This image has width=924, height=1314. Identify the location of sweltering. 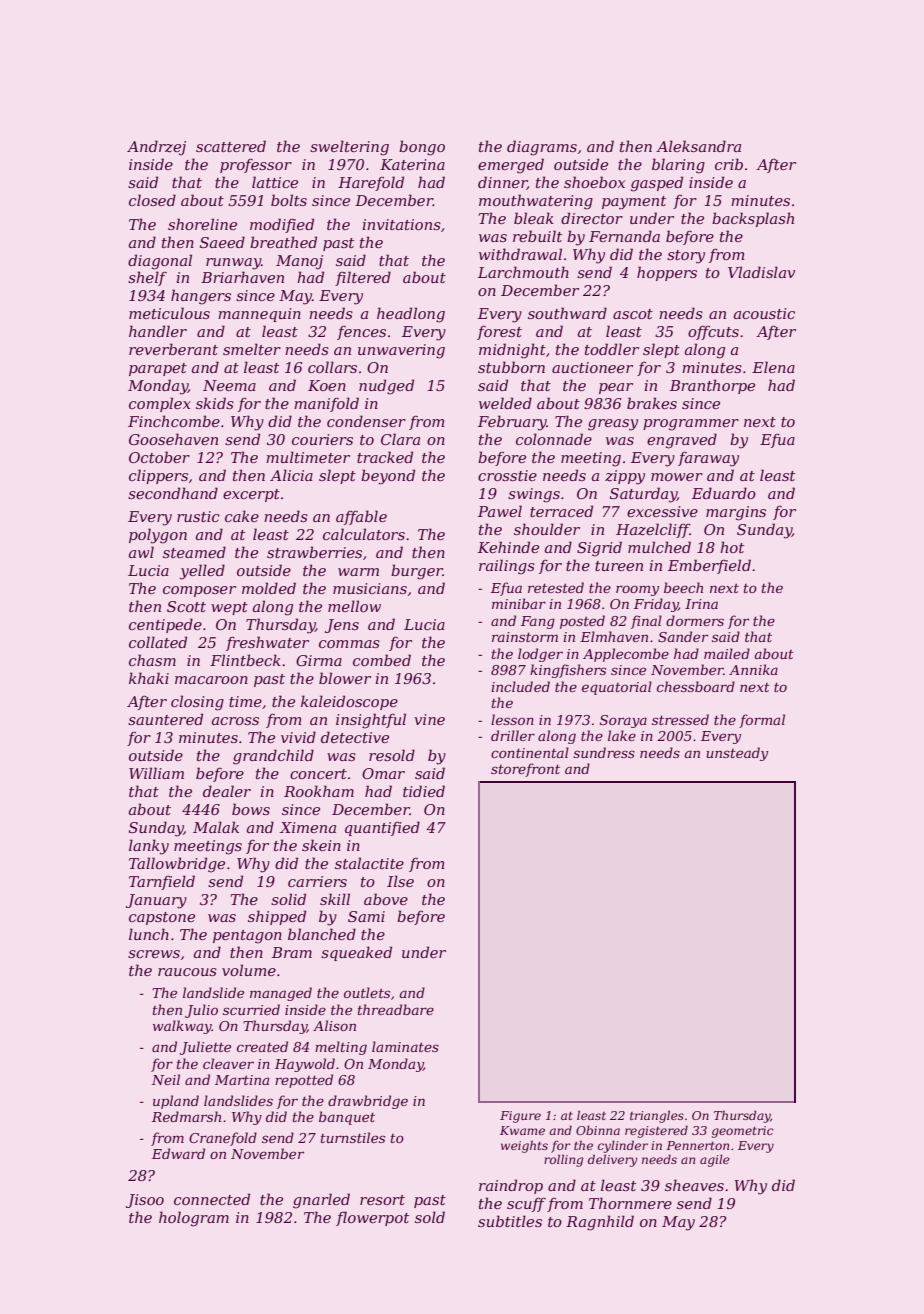
(349, 148).
